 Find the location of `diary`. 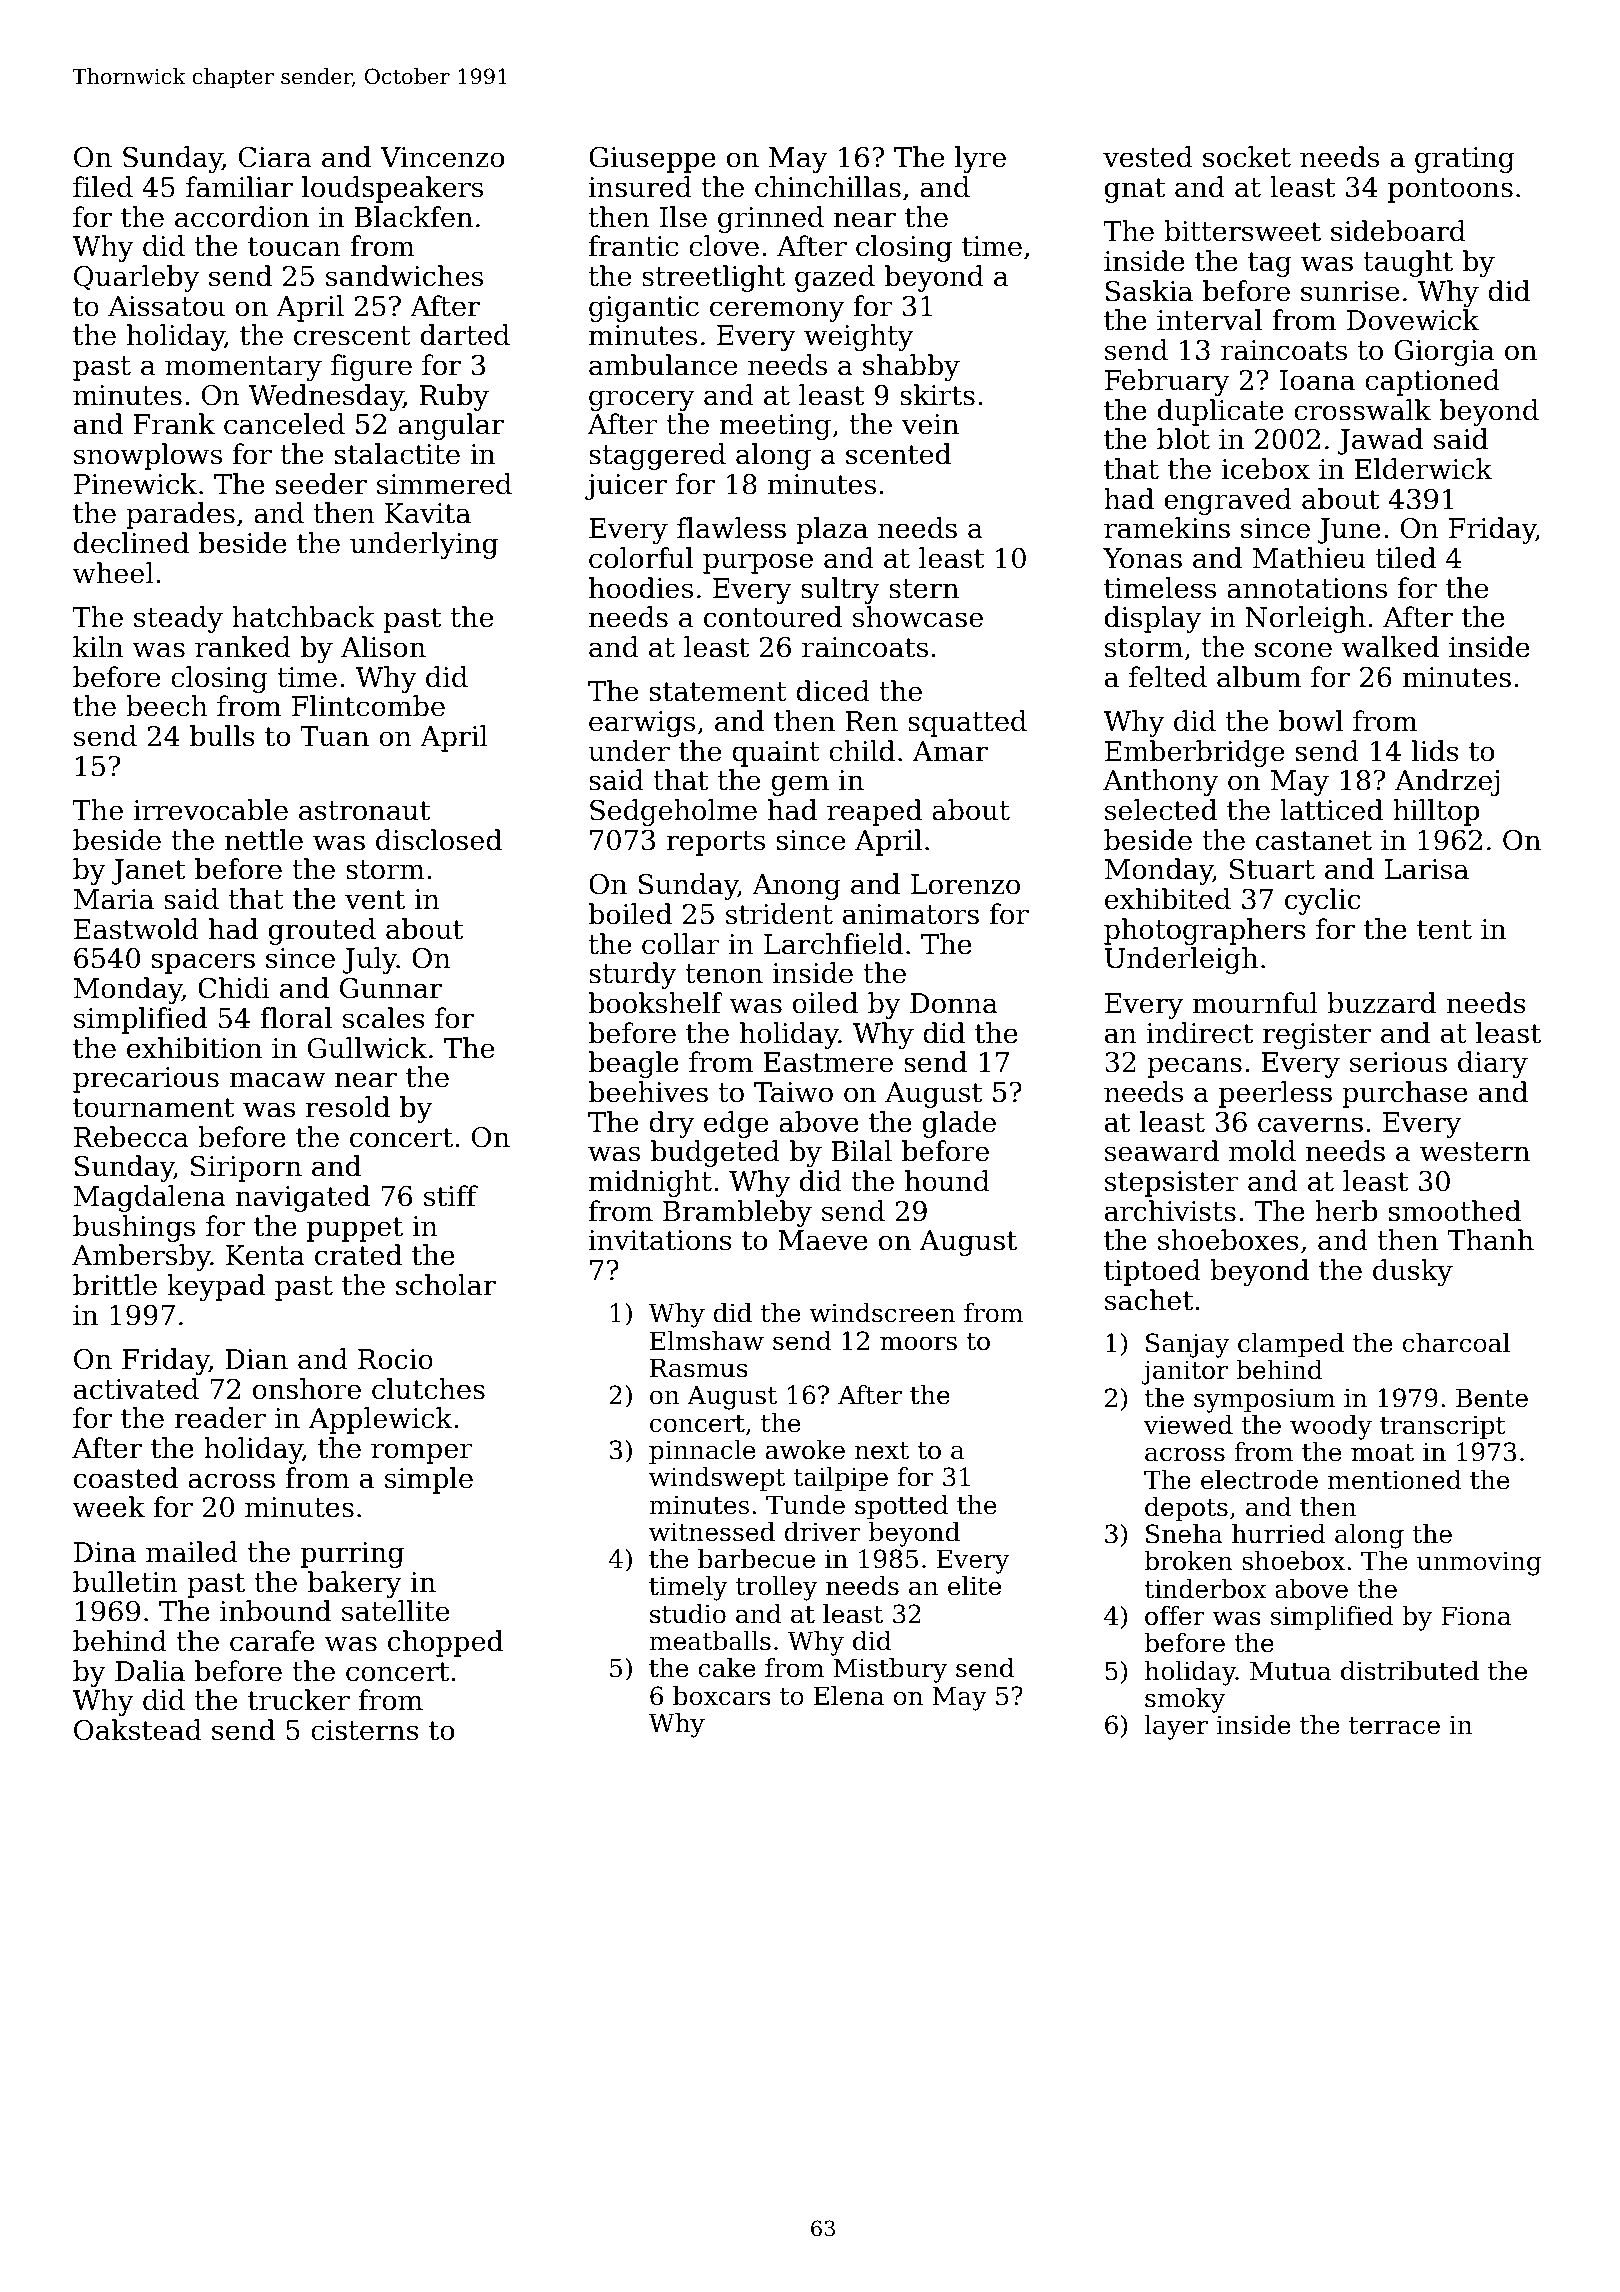

diary is located at coordinates (1493, 1064).
